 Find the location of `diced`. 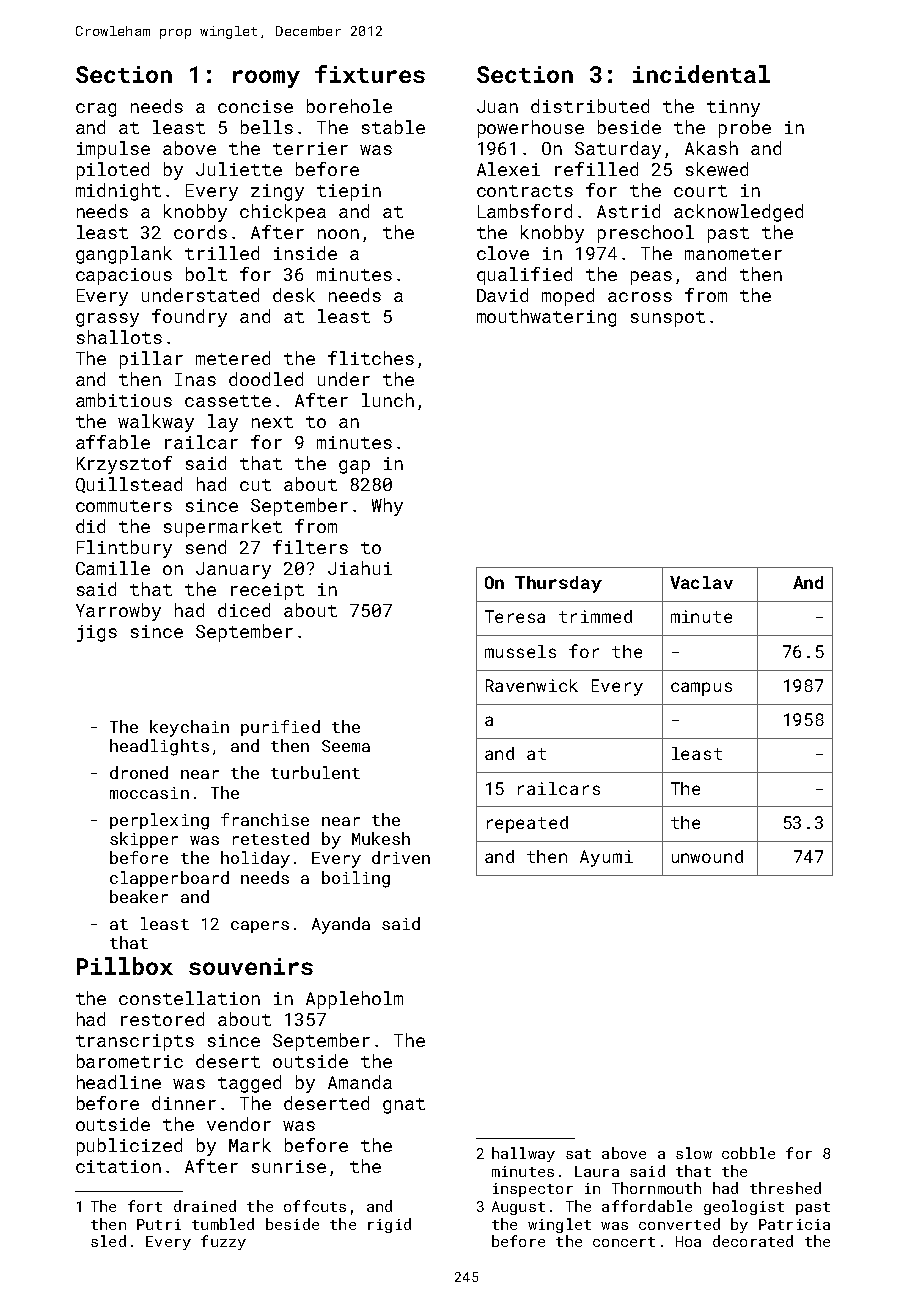

diced is located at coordinates (244, 610).
